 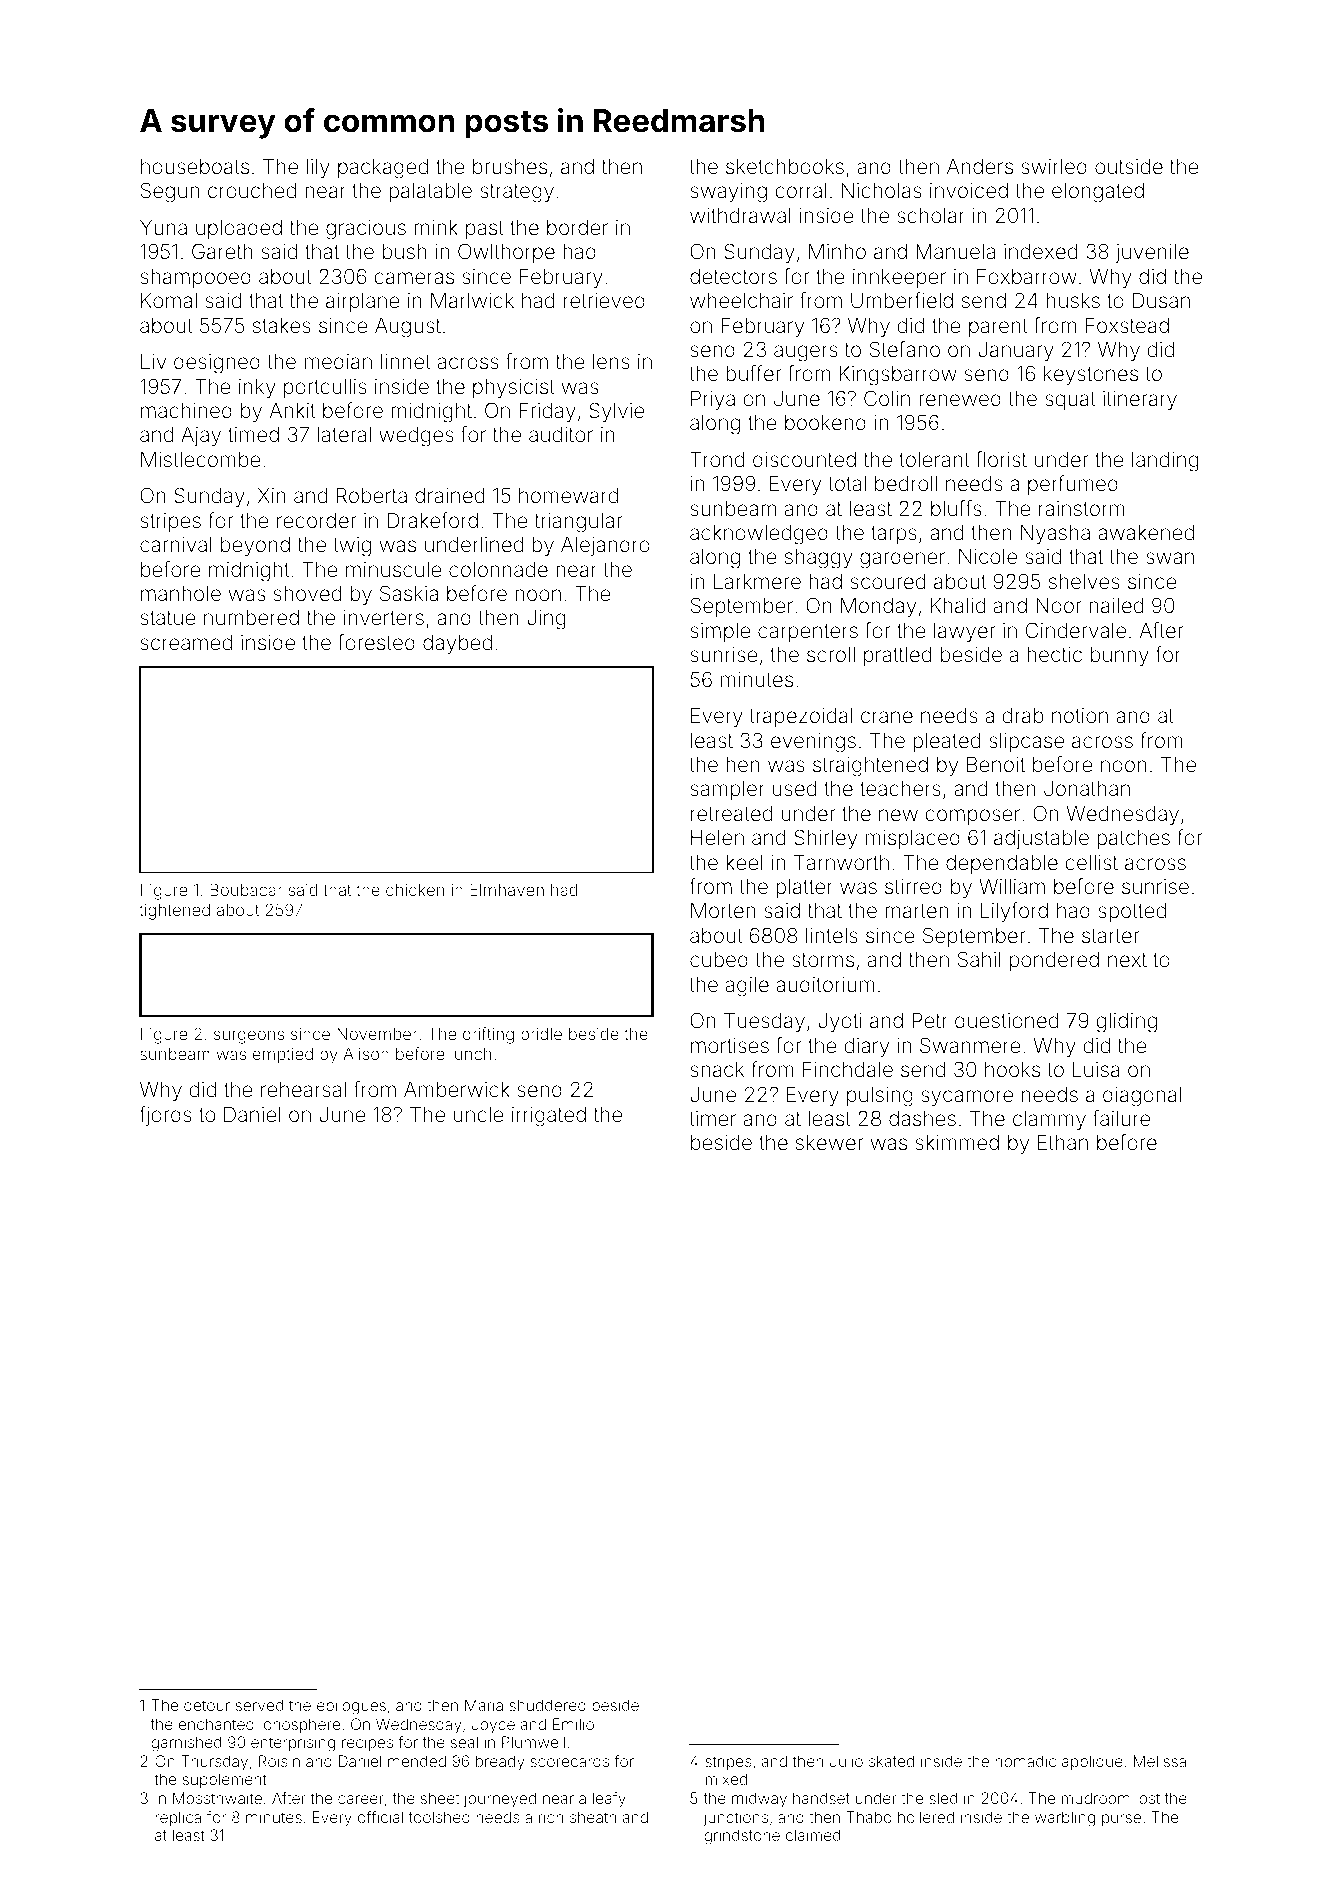 I want to click on fjords, so click(x=165, y=1116).
